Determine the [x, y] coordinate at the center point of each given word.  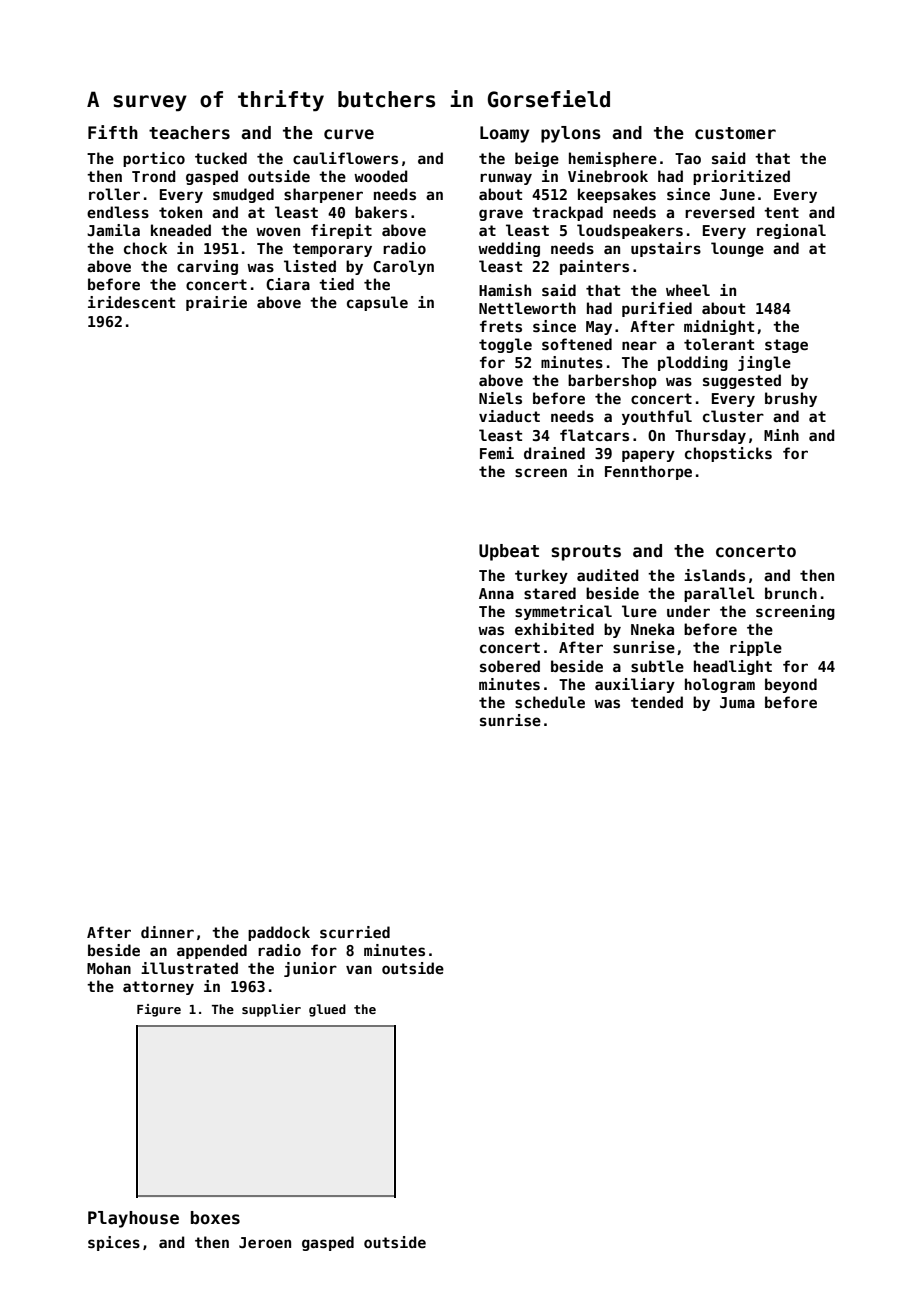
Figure [159, 1010]
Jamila [113, 230]
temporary [332, 250]
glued [327, 1010]
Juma [737, 702]
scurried [355, 932]
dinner [167, 932]
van [359, 969]
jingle [764, 363]
